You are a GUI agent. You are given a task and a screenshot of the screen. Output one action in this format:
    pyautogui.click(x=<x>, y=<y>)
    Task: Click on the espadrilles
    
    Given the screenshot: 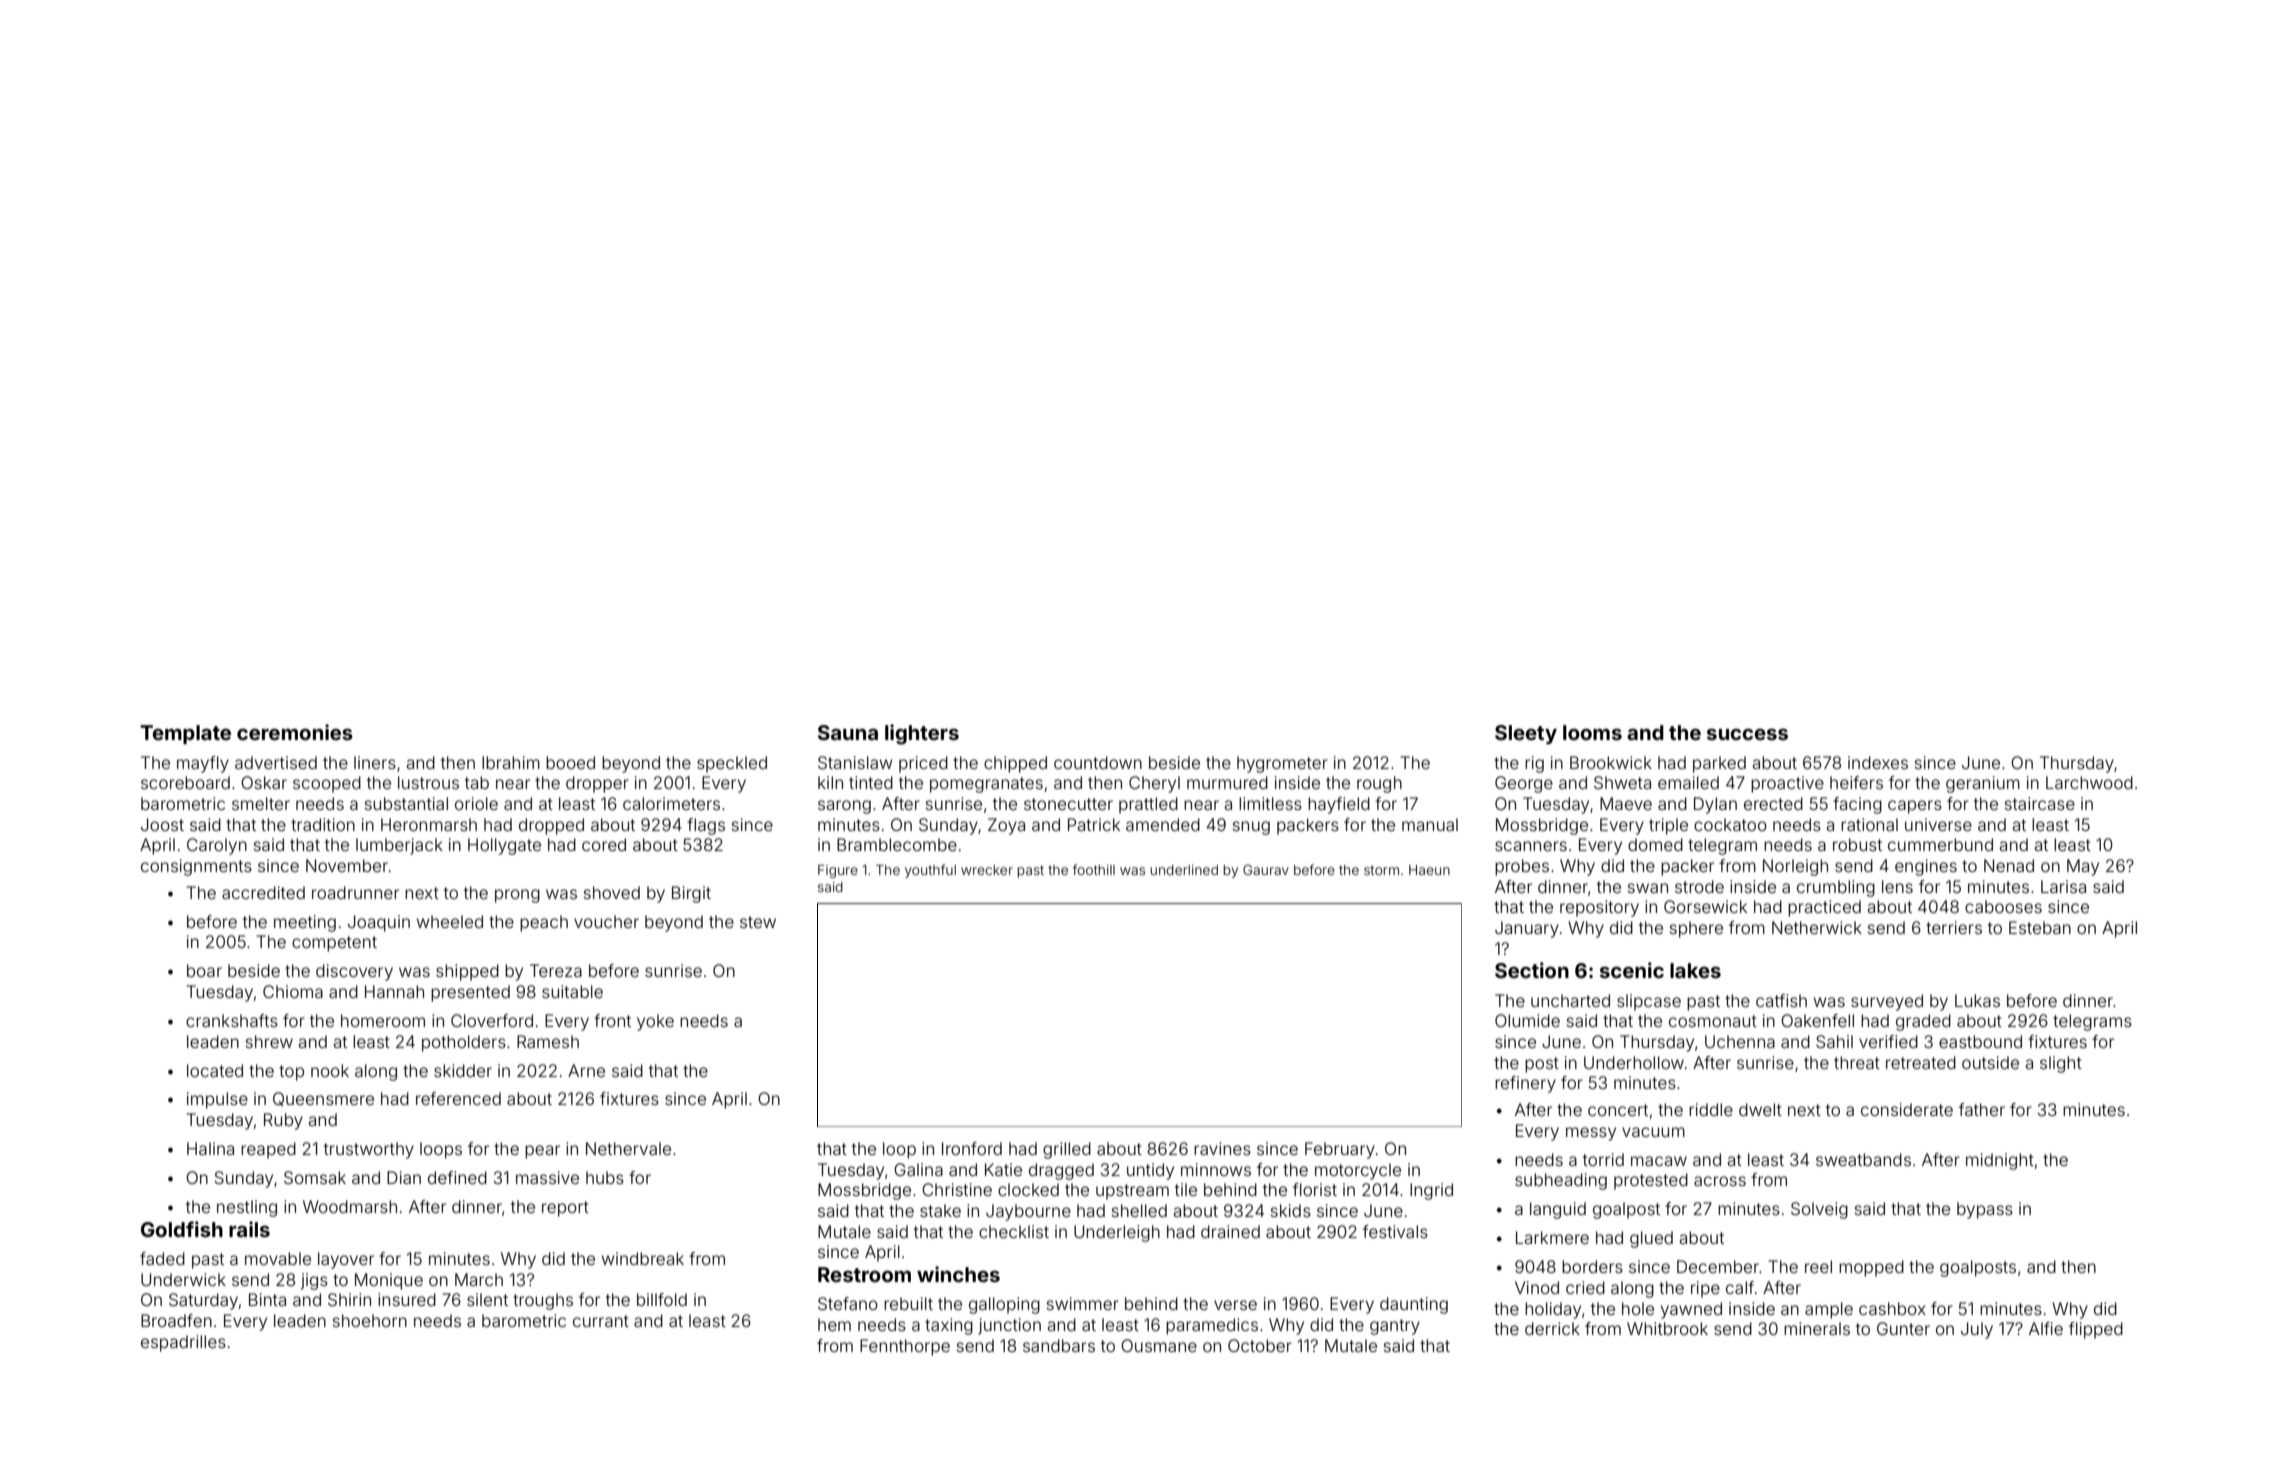 What is the action you would take?
    pyautogui.click(x=183, y=1343)
